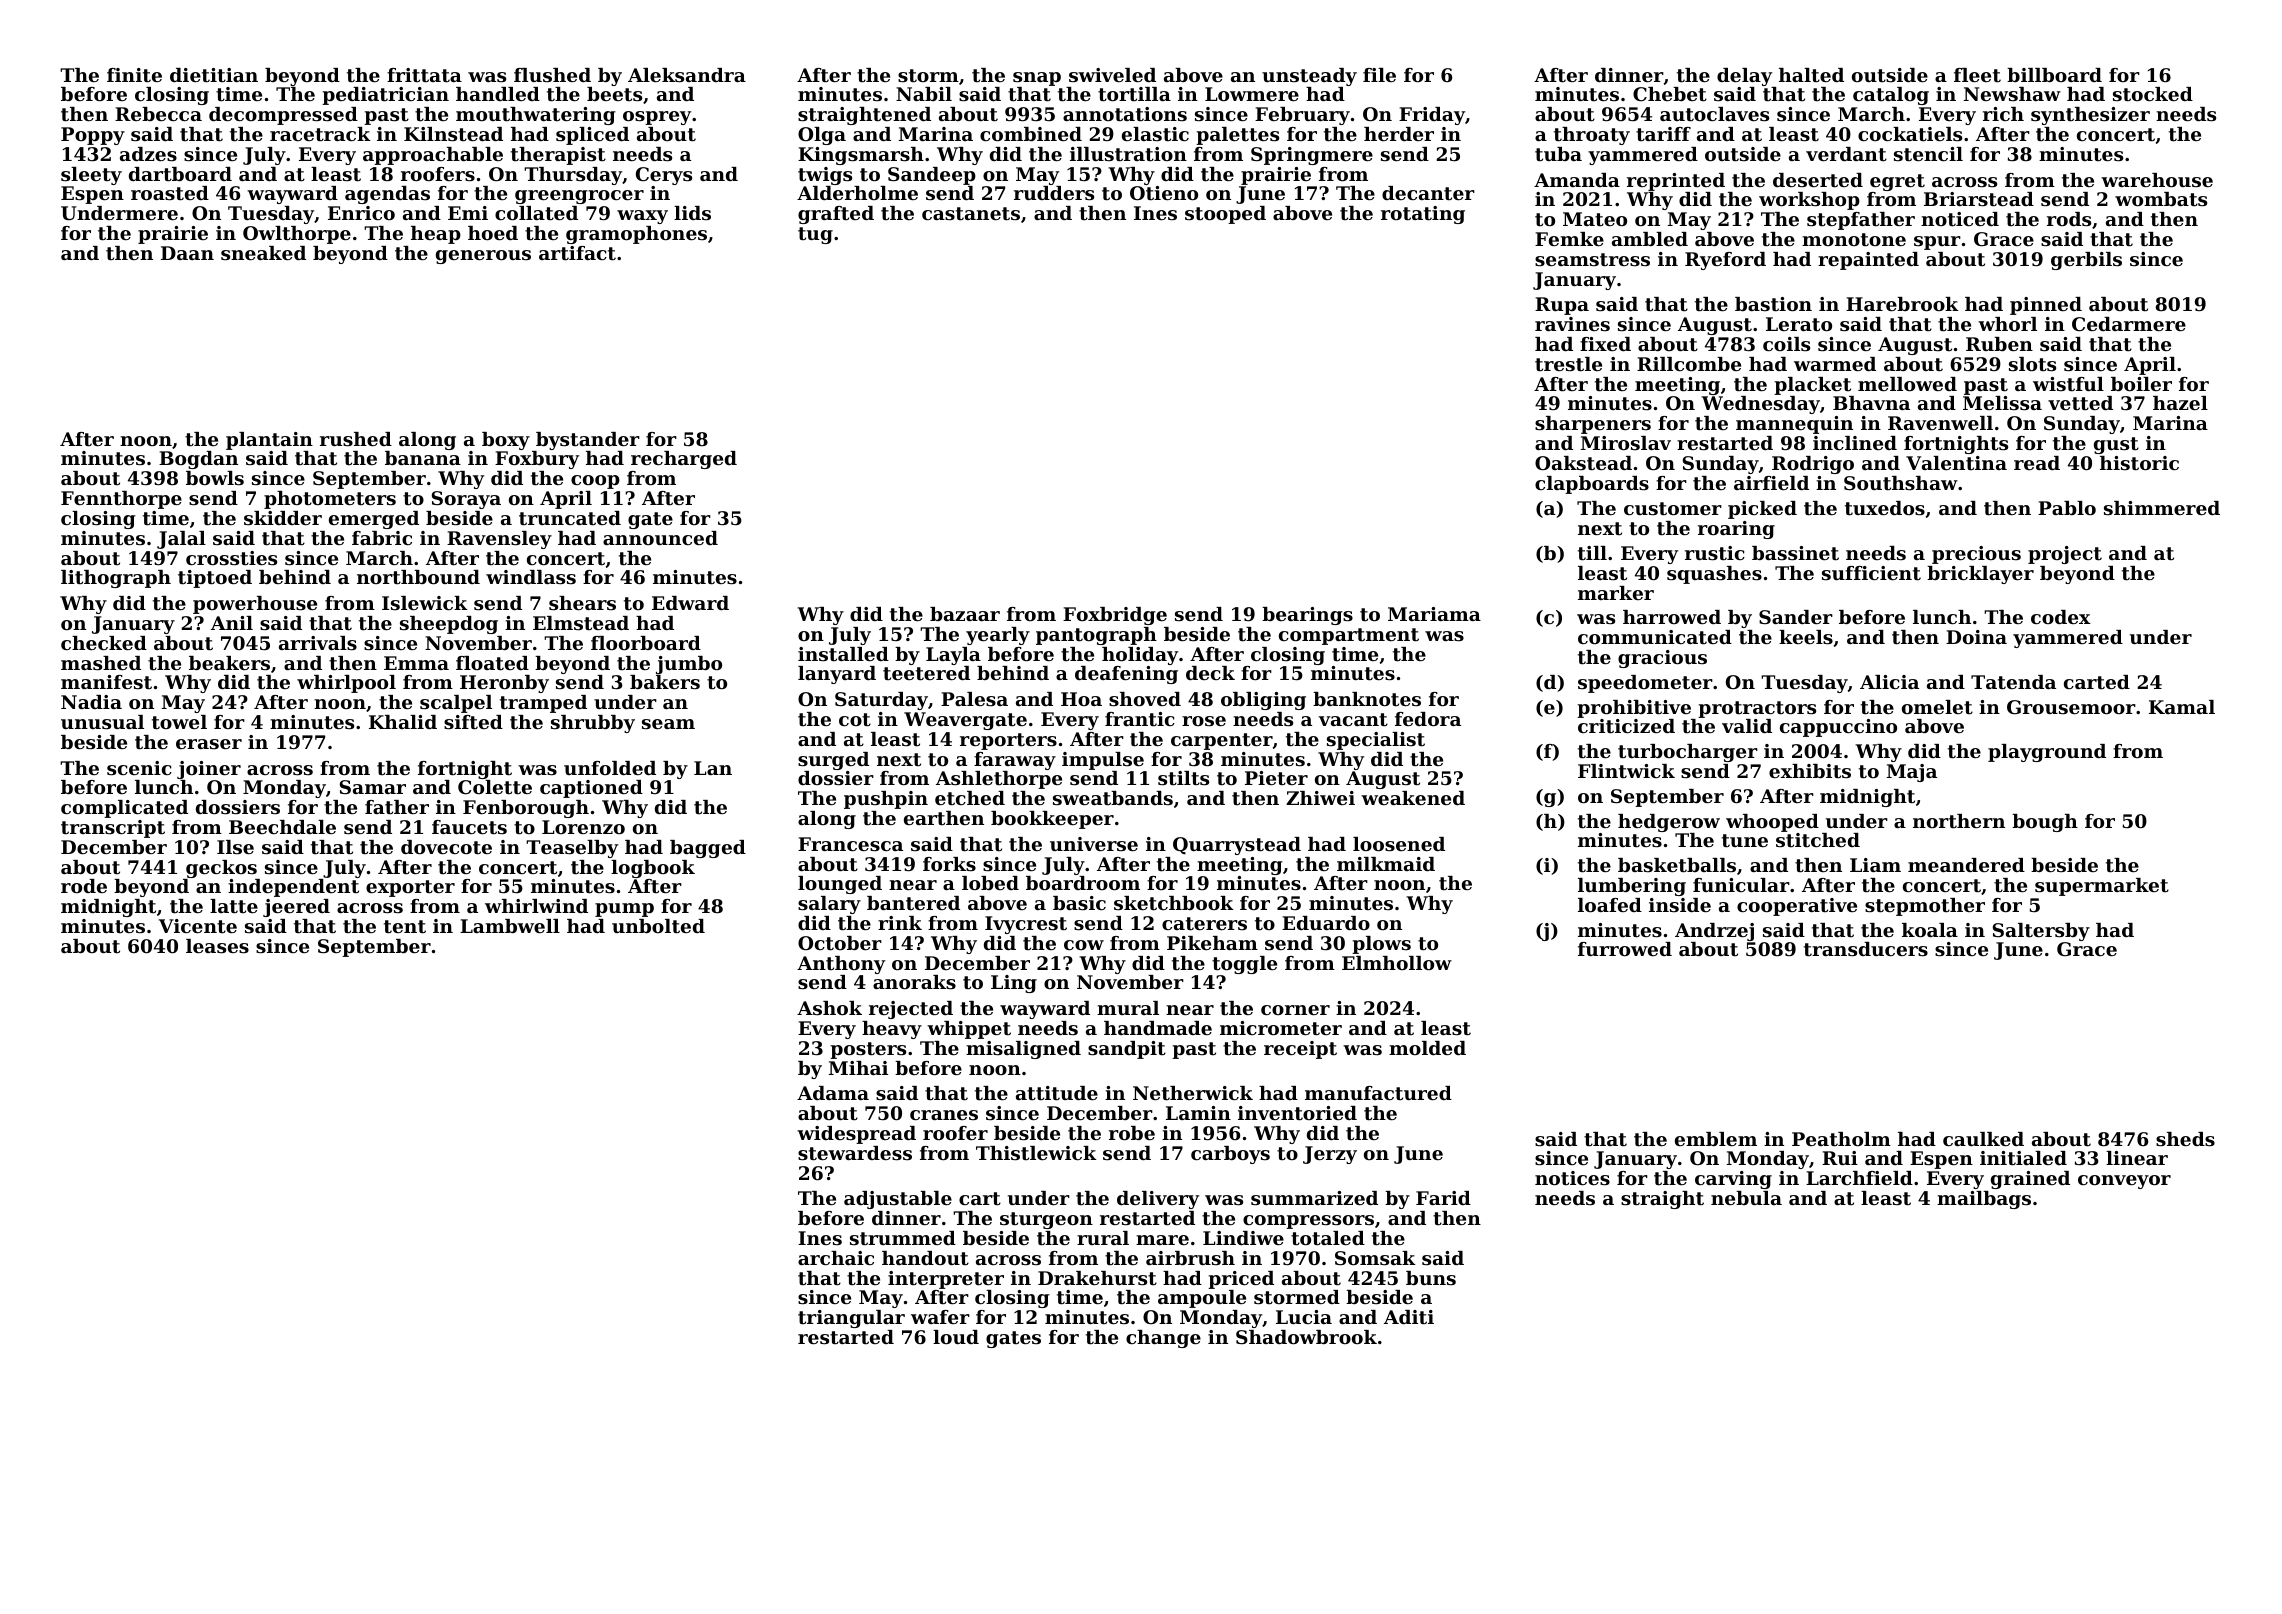 This image has width=2282, height=1614. I want to click on photometers, so click(330, 500).
